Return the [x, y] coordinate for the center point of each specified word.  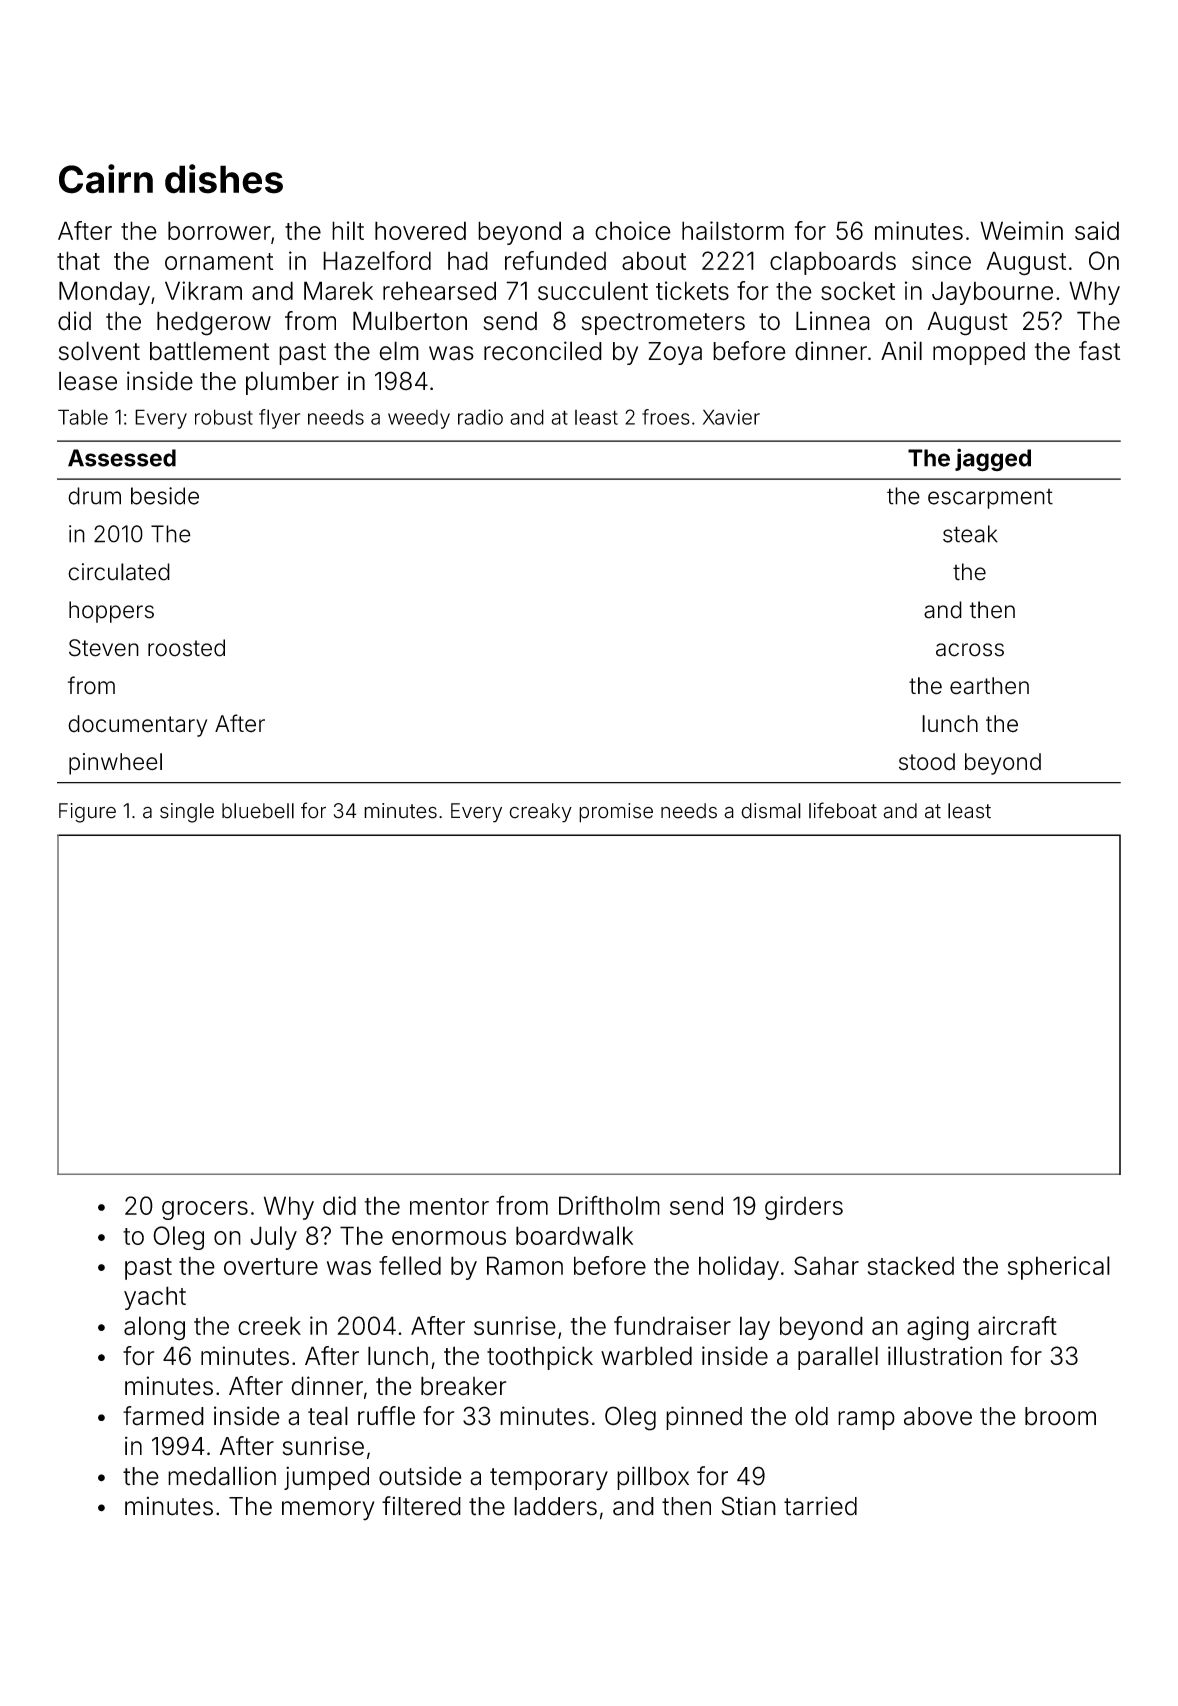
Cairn [106, 179]
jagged [993, 460]
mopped [979, 353]
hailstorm [733, 230]
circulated [119, 572]
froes [666, 417]
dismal [771, 811]
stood [927, 762]
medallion [222, 1476]
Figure [87, 813]
